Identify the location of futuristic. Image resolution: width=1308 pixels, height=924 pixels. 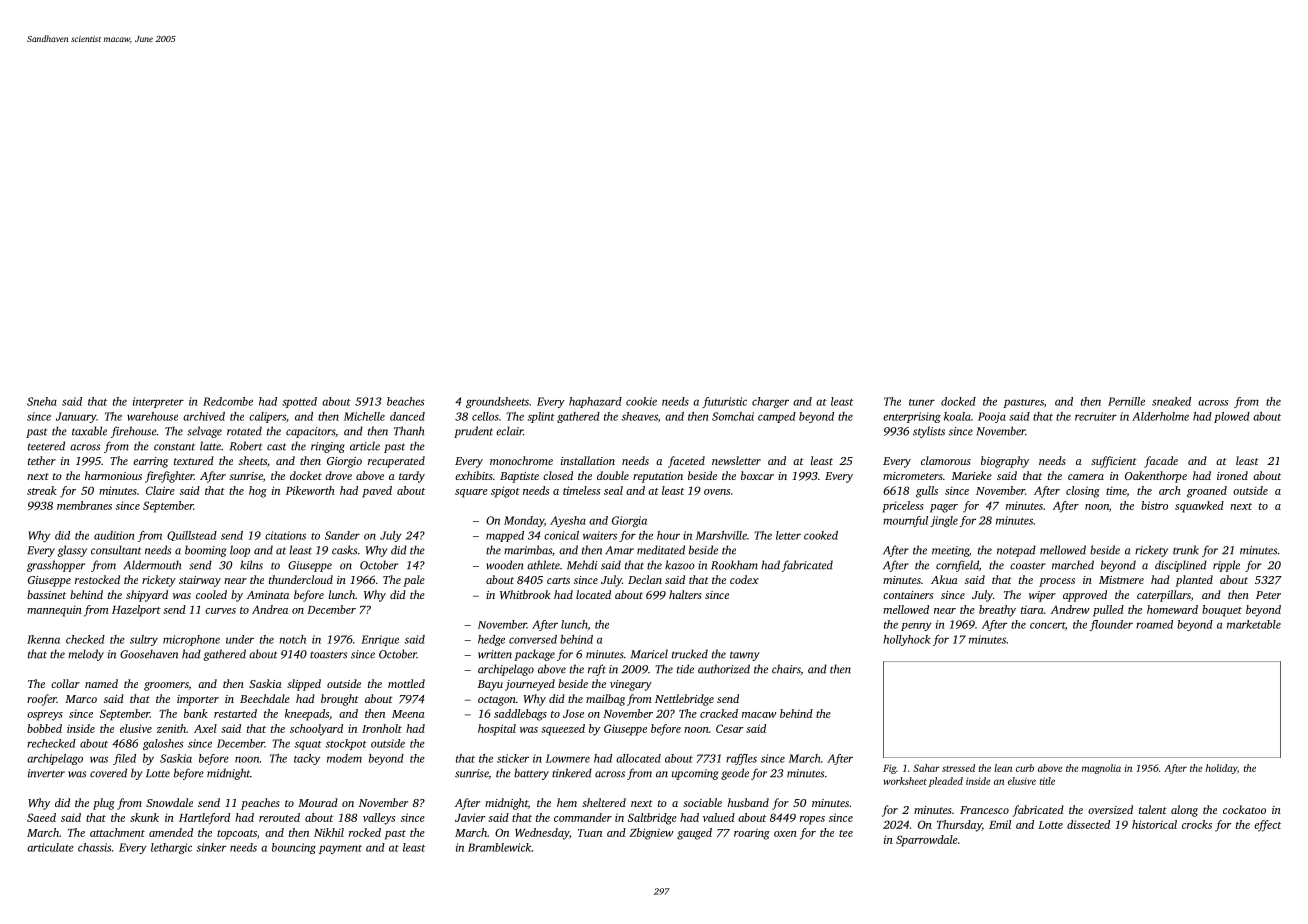
(724, 402).
